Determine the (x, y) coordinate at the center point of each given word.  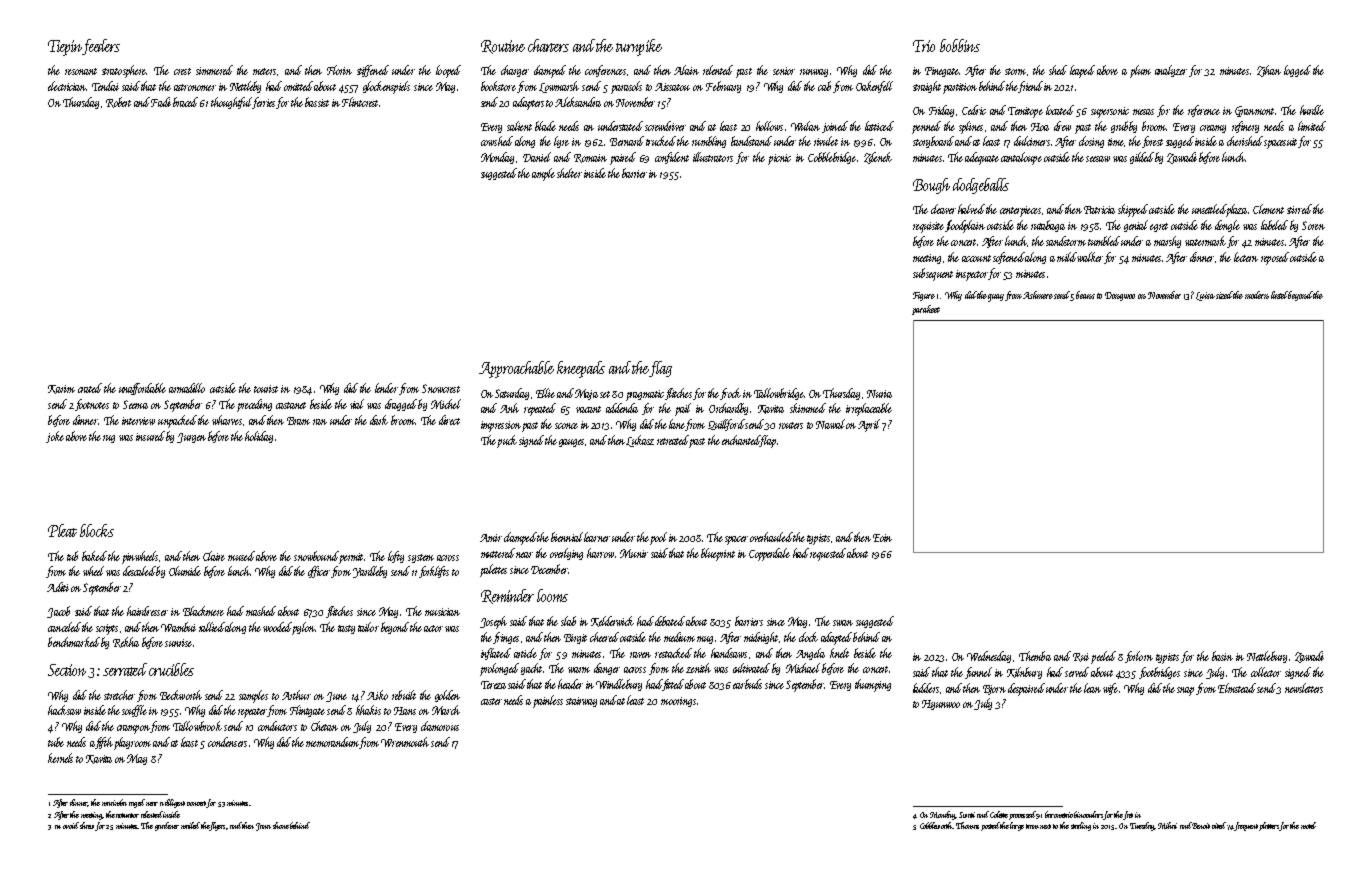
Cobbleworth (936, 825)
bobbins (960, 45)
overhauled (771, 537)
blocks (97, 530)
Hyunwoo (941, 705)
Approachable (516, 369)
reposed (1275, 258)
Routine (503, 47)
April (869, 425)
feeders (102, 47)
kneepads (581, 369)
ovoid (71, 825)
